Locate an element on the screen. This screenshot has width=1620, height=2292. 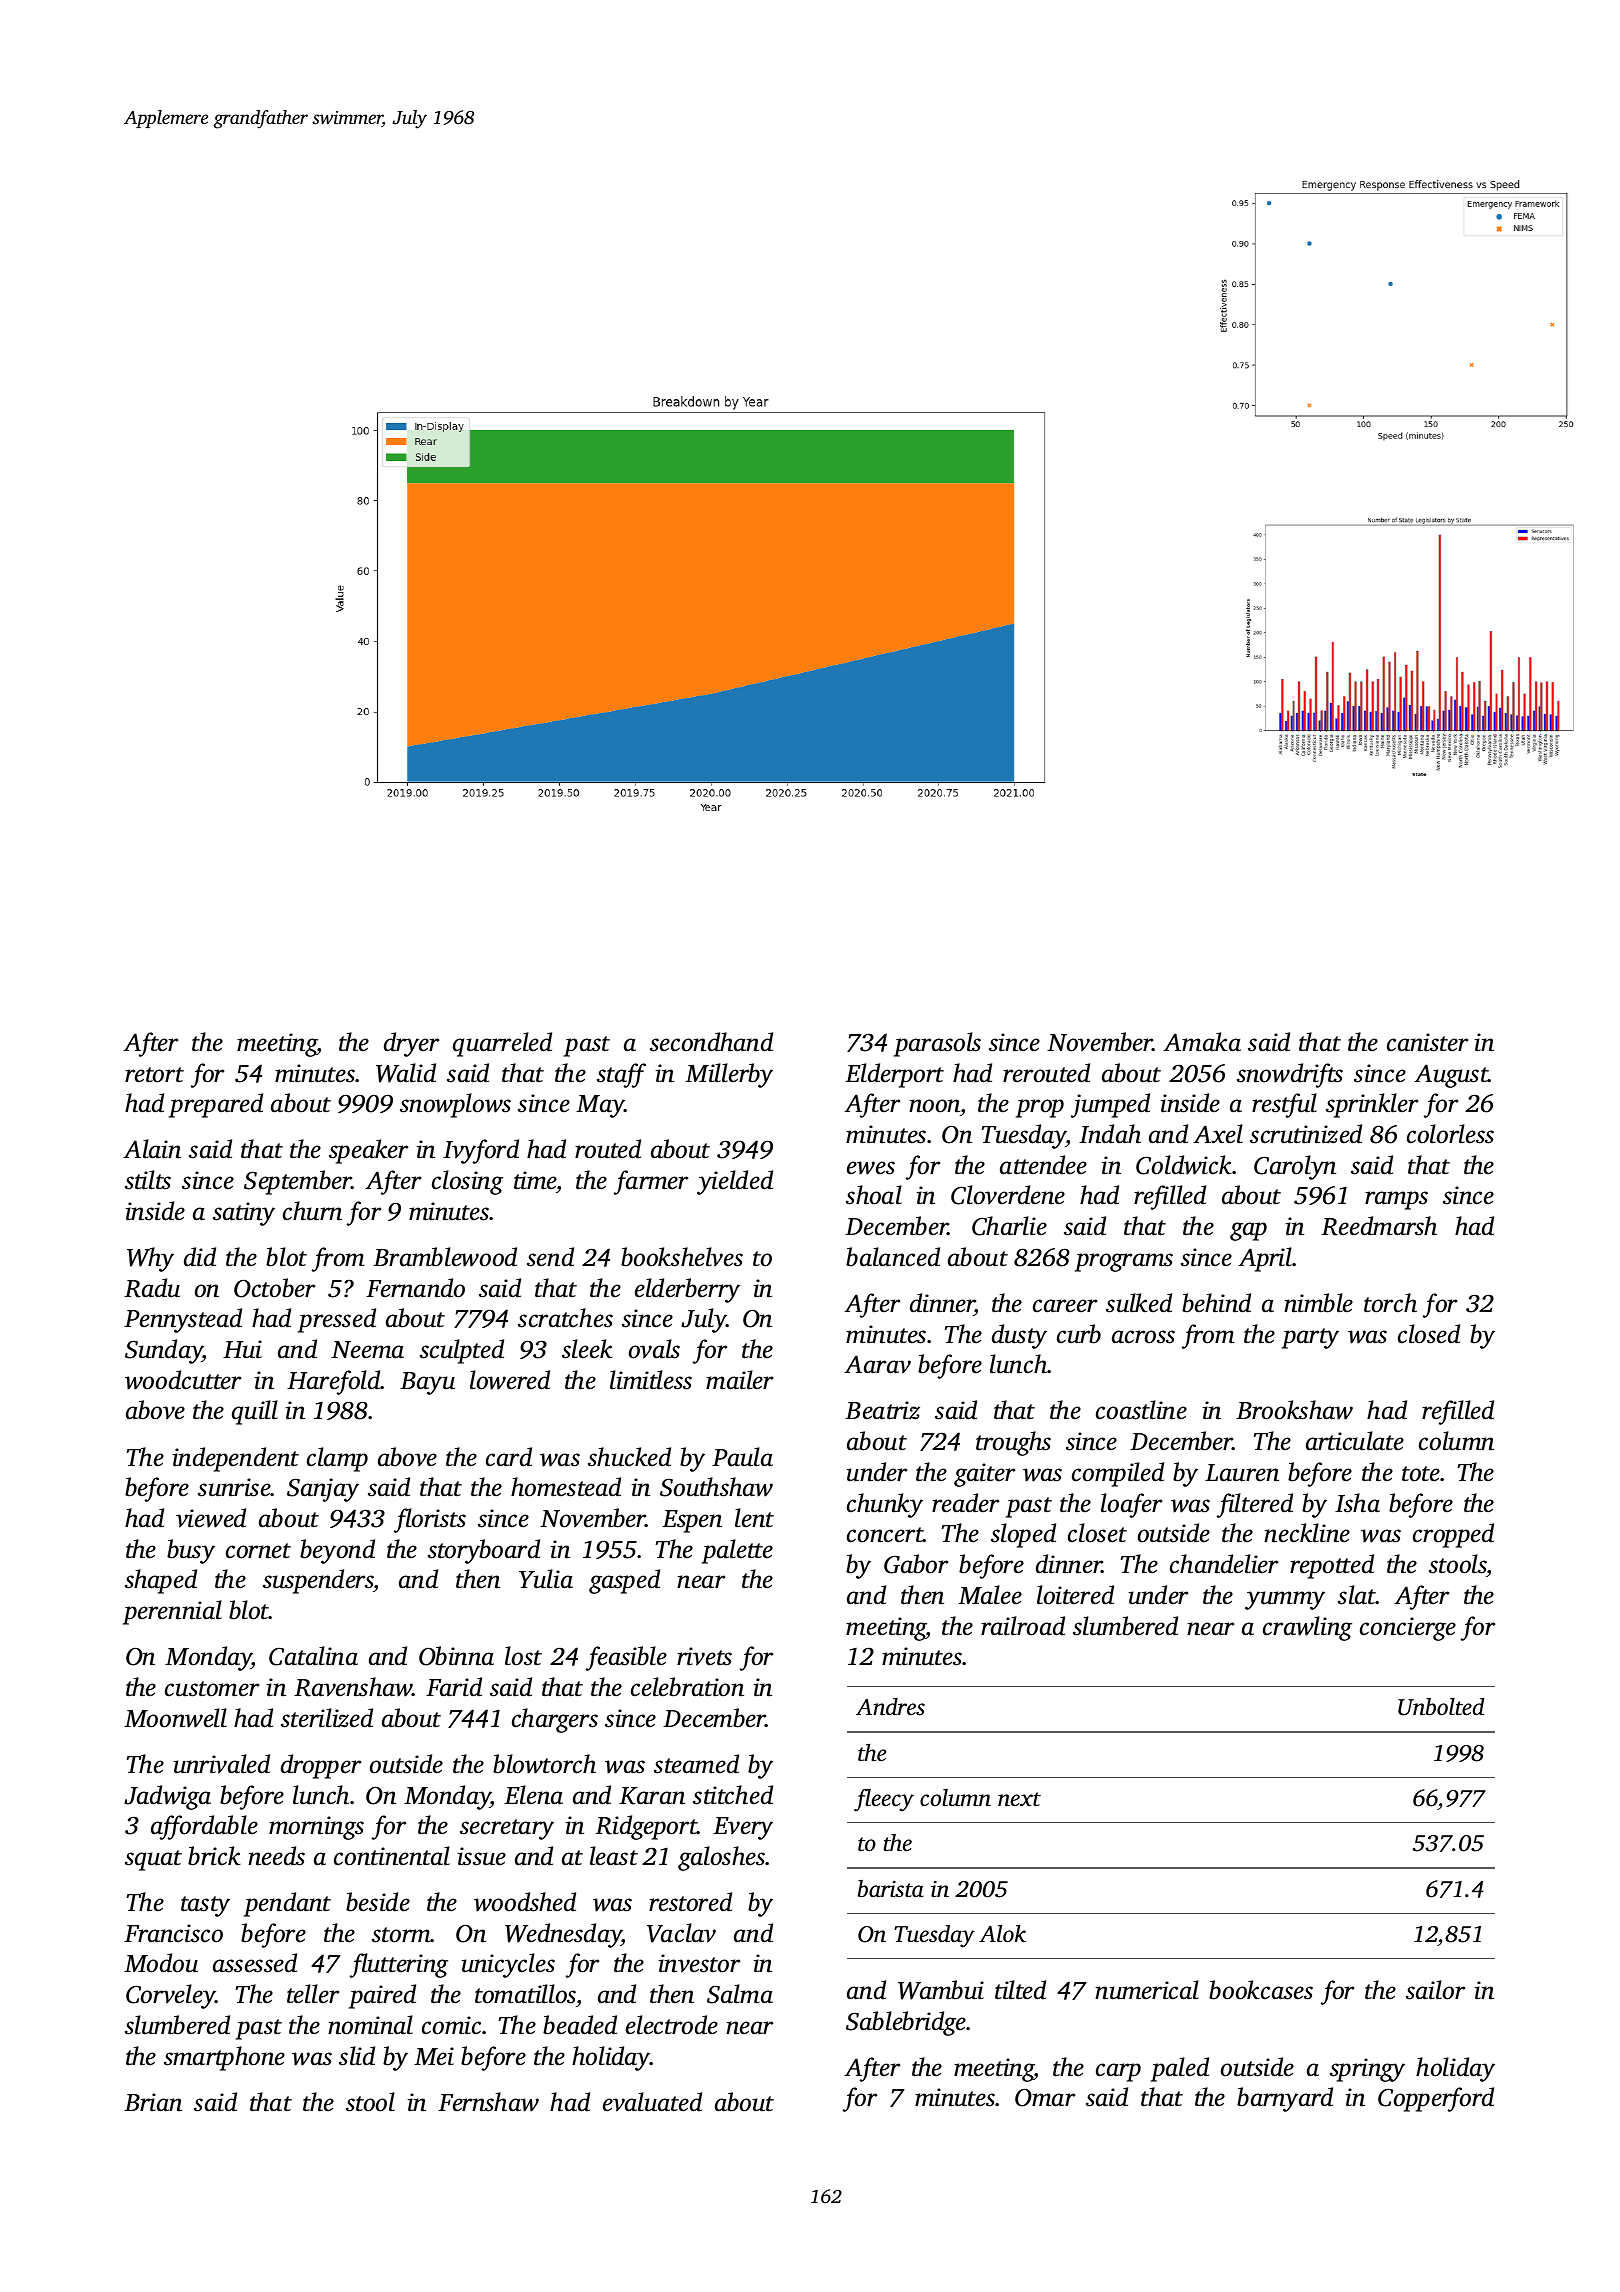
bookshelves is located at coordinates (682, 1257).
